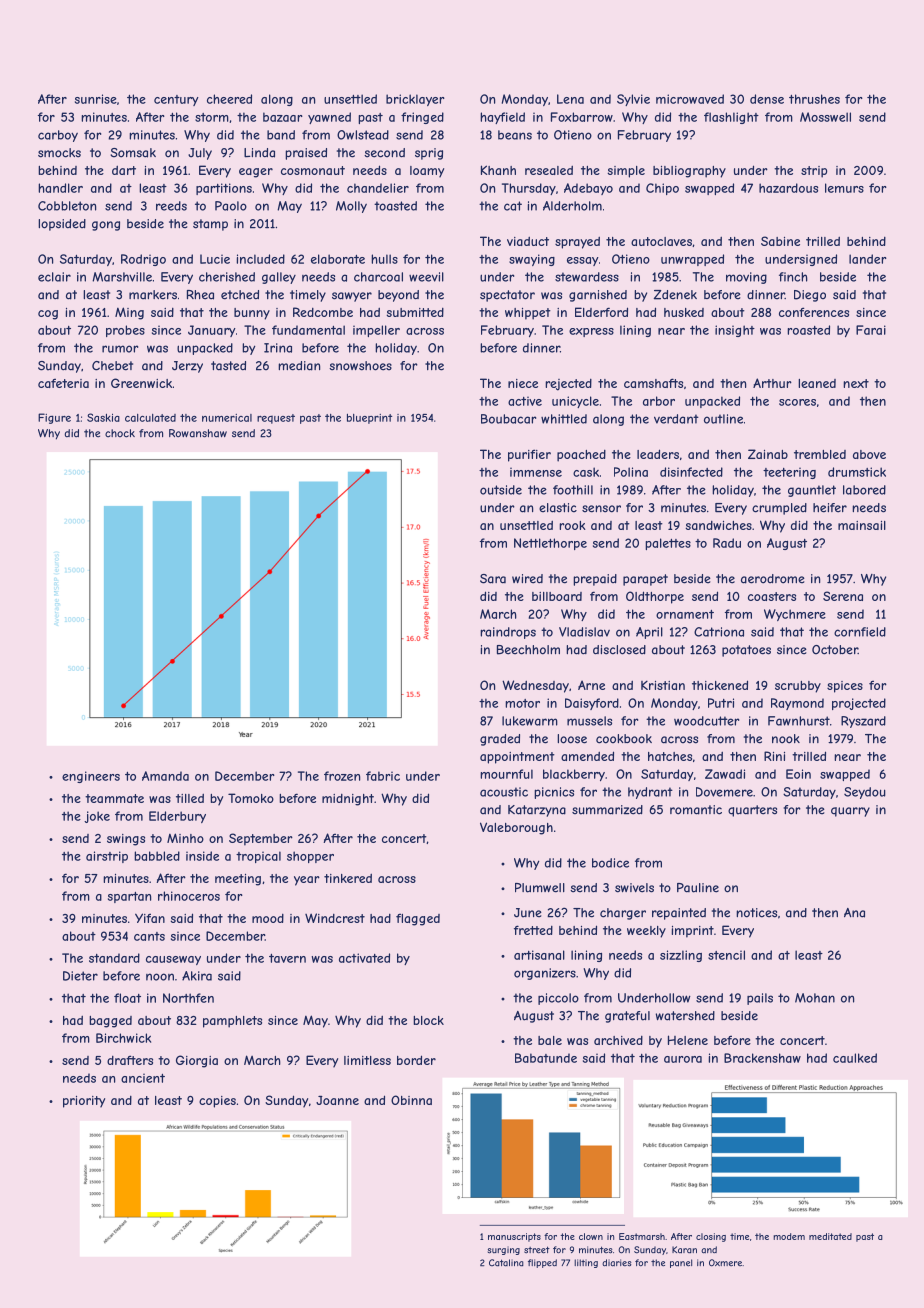 The width and height of the screenshot is (924, 1308). Describe the element at coordinates (96, 99) in the screenshot. I see `sunrise` at that location.
